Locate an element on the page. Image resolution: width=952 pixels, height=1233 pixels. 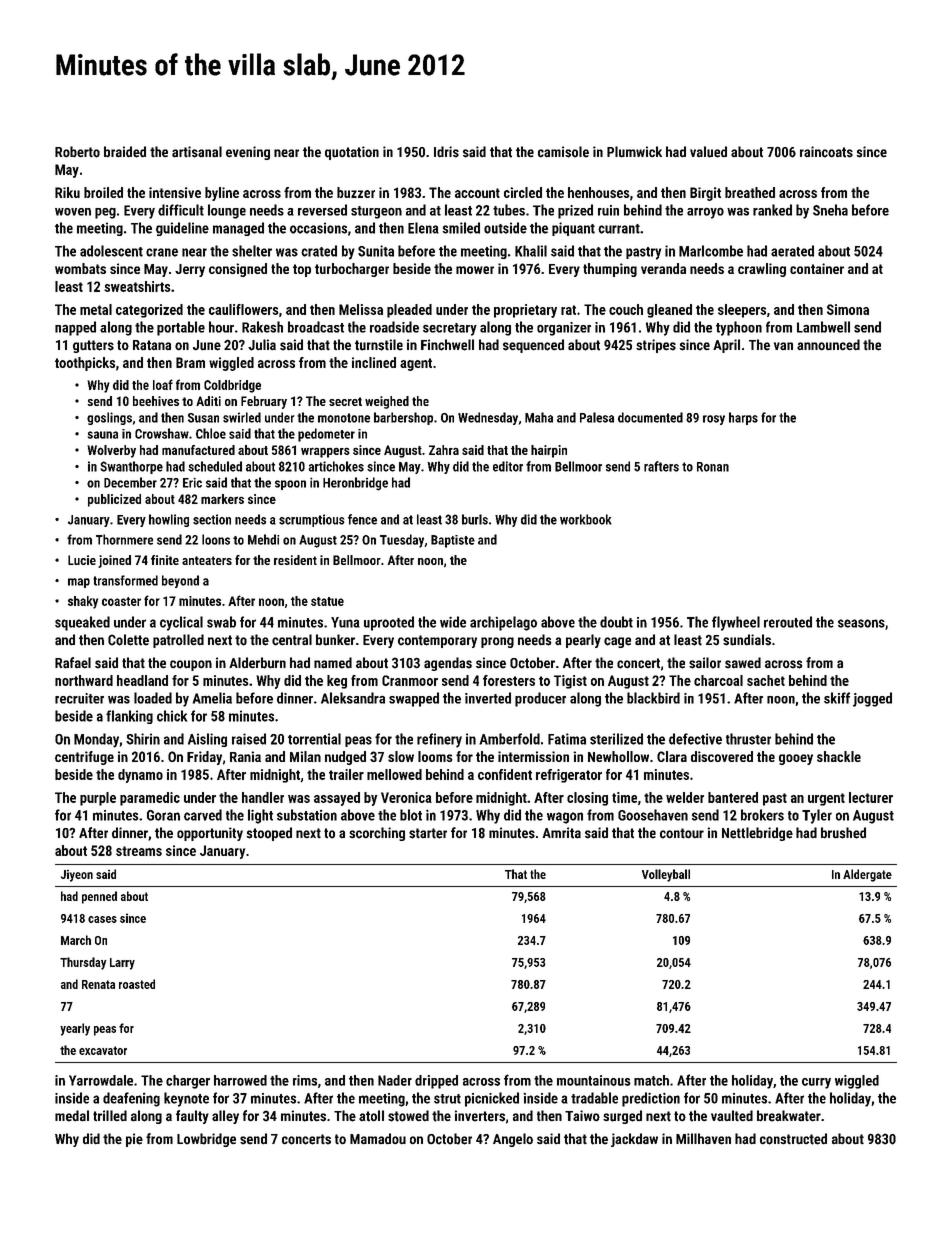
inclined is located at coordinates (374, 362).
